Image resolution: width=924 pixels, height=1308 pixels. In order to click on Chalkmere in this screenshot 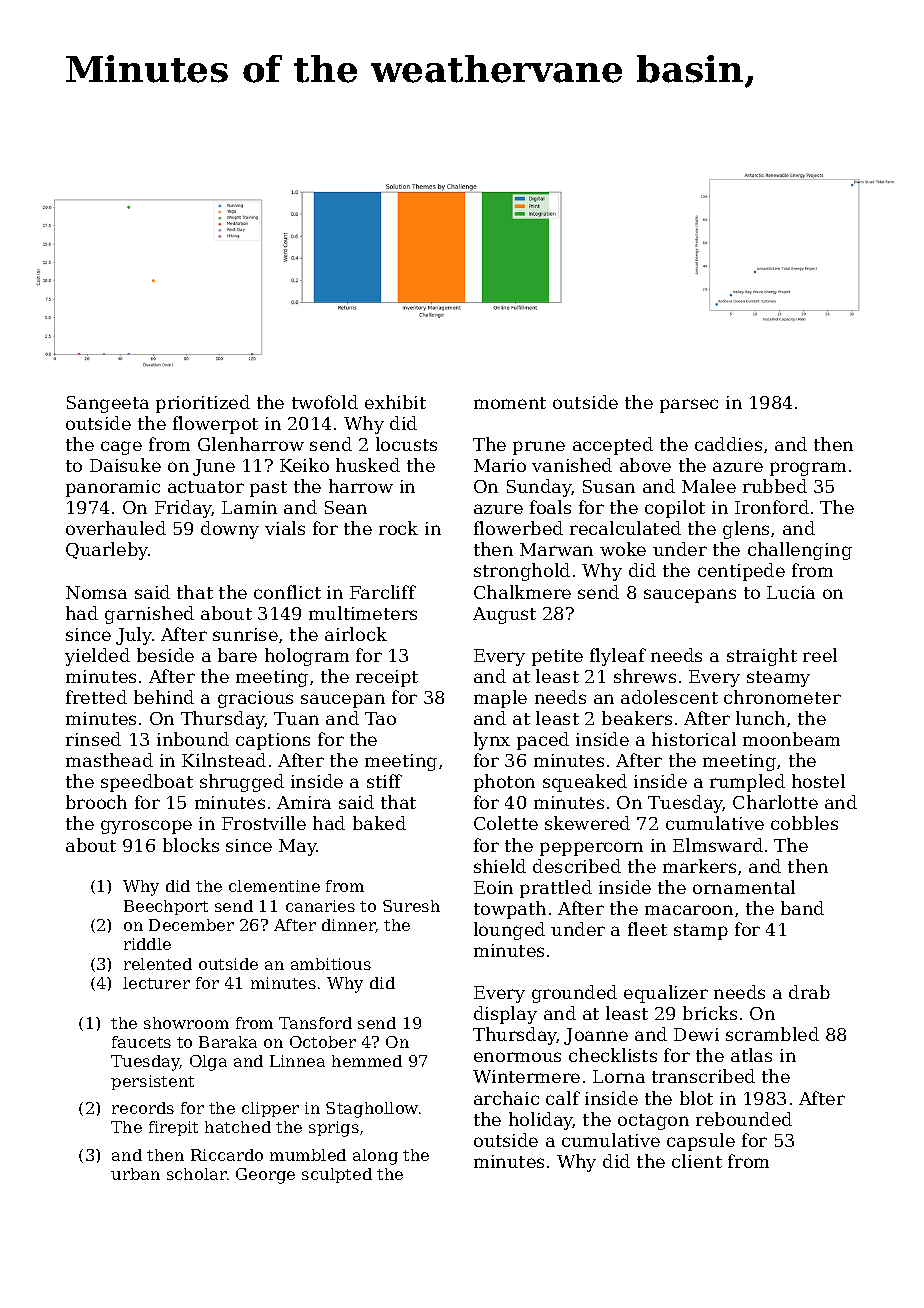, I will do `click(522, 592)`.
